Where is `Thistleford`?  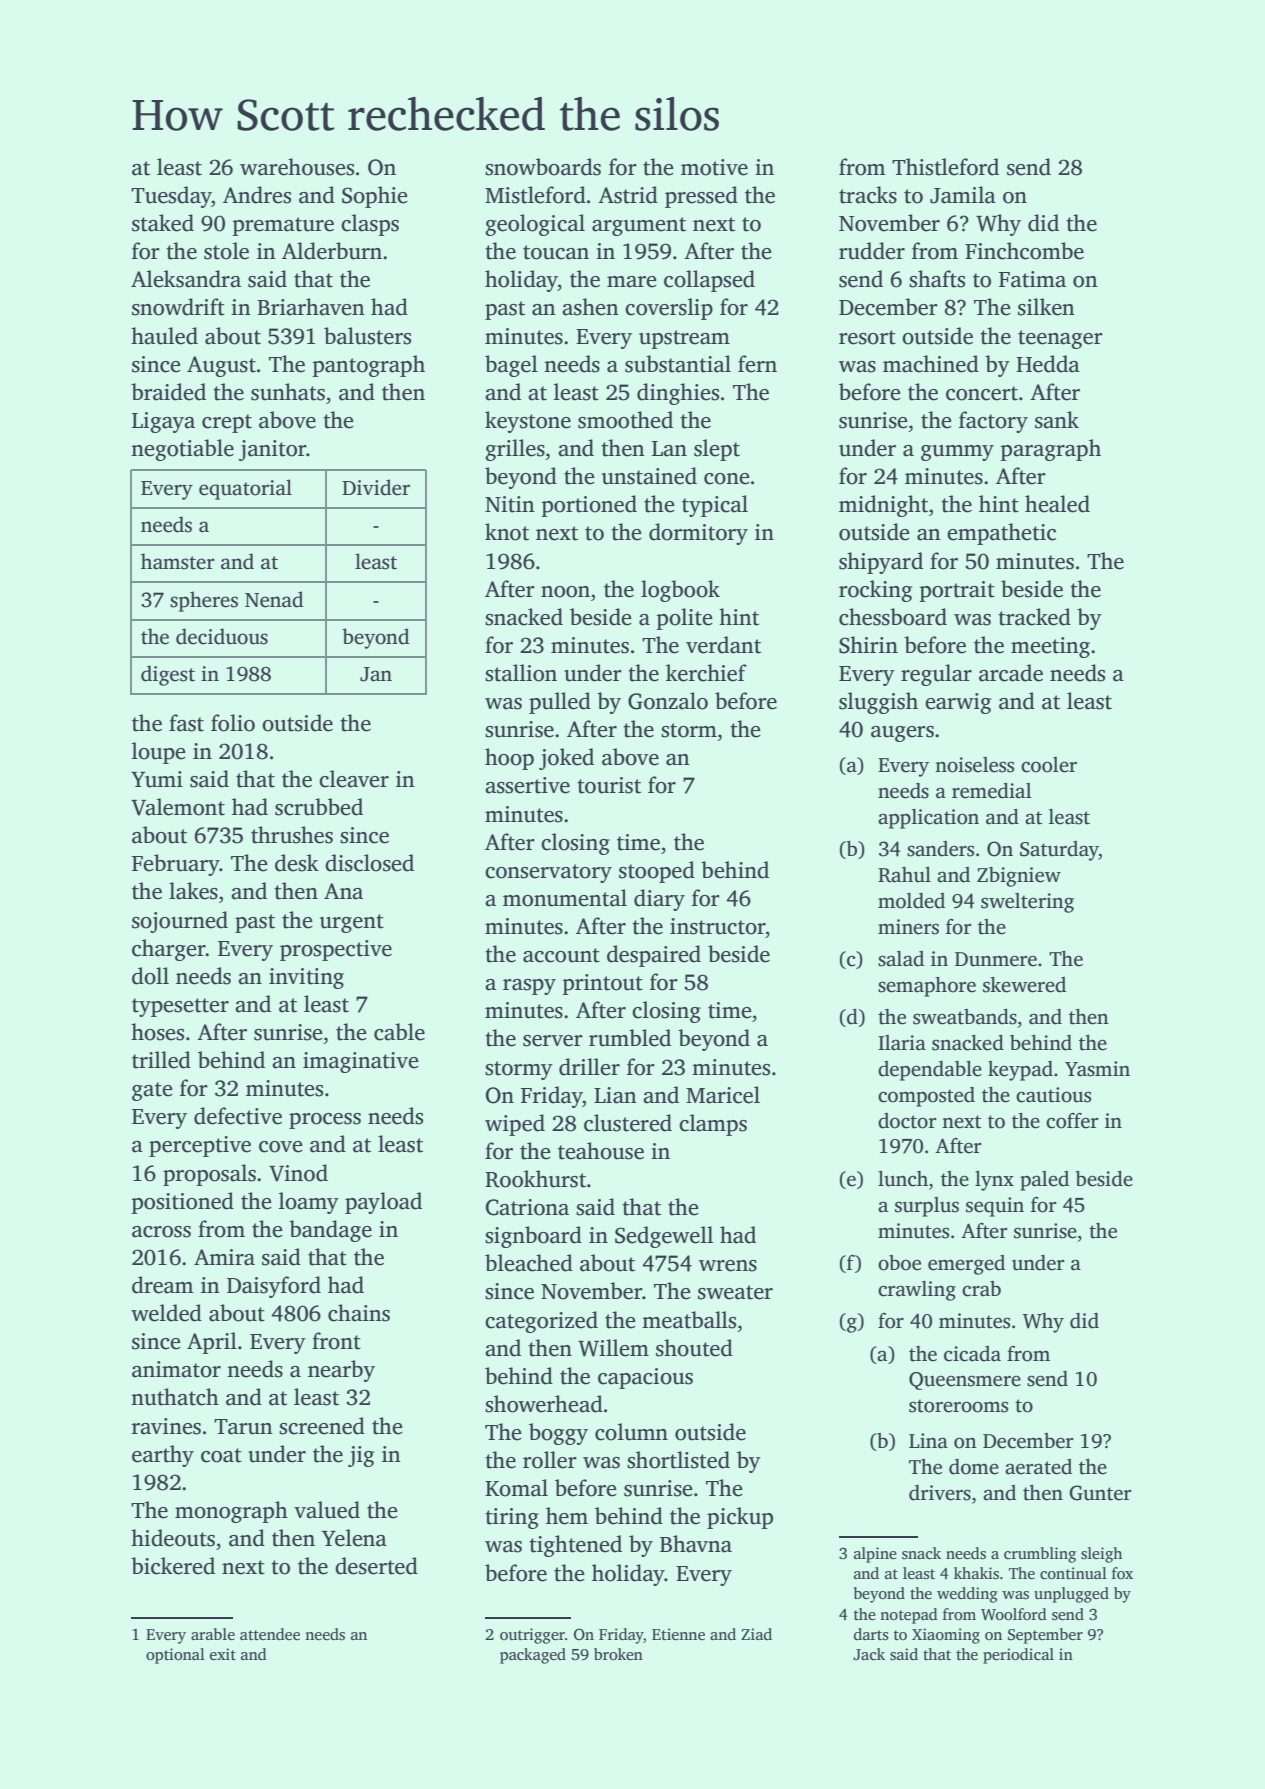 Thistleford is located at coordinates (945, 167).
